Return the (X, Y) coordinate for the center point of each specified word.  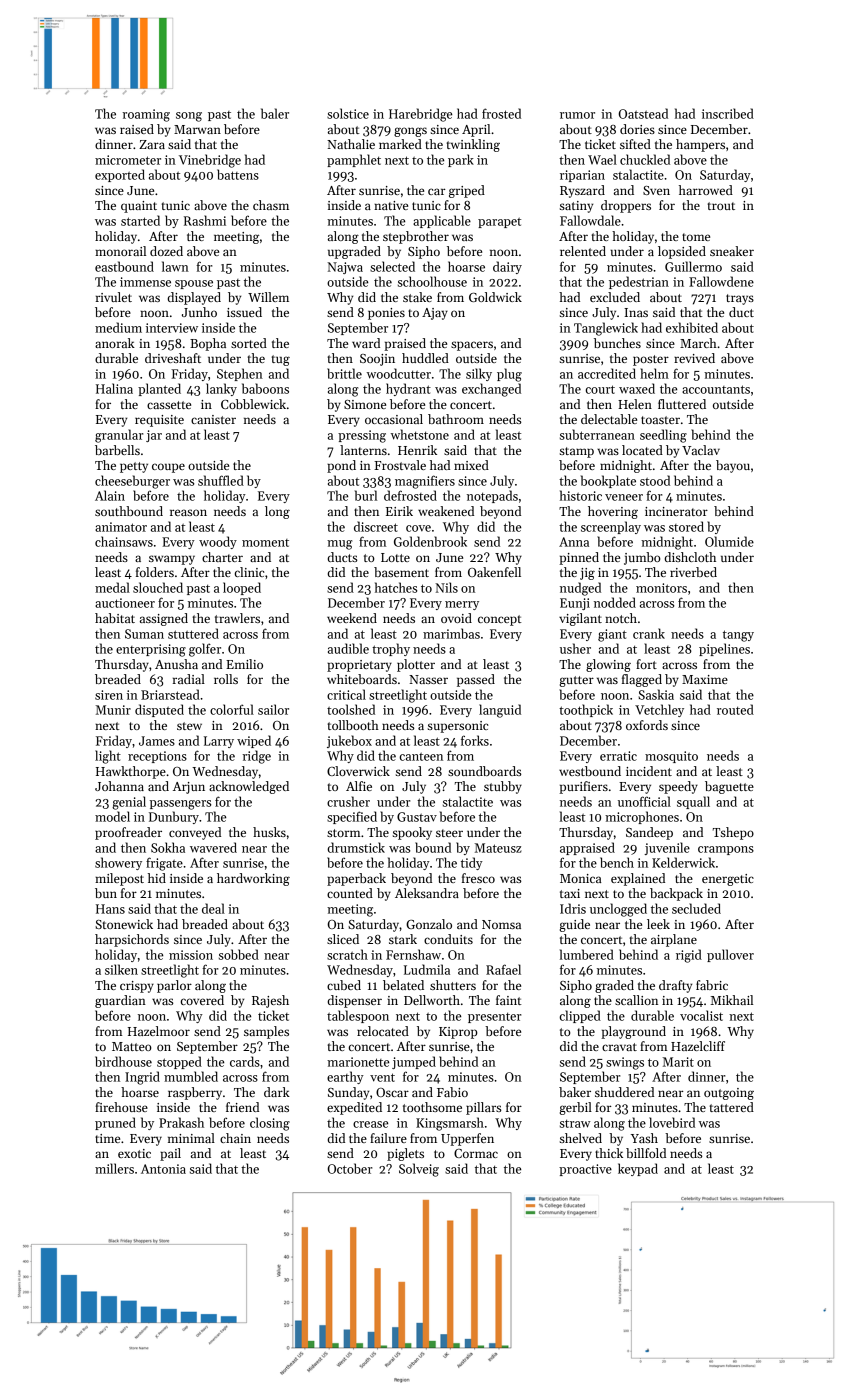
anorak (115, 343)
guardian (120, 1001)
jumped (414, 1062)
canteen (421, 757)
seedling (663, 436)
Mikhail (732, 1000)
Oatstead (643, 113)
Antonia (163, 1169)
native (391, 205)
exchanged (491, 390)
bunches (617, 343)
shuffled (221, 480)
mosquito (671, 757)
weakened (446, 511)
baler (275, 113)
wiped (254, 741)
